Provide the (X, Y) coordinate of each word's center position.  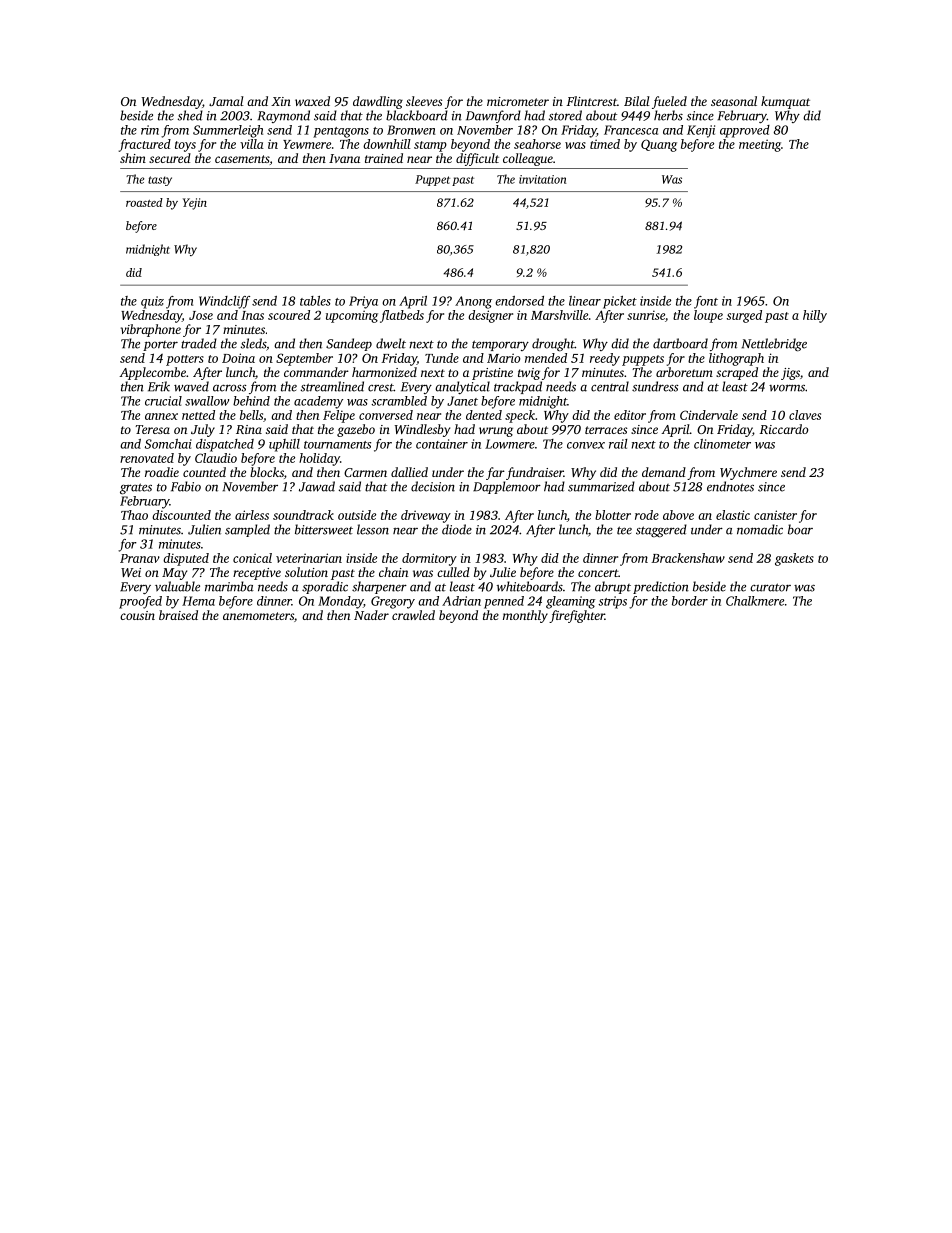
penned (504, 602)
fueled (669, 102)
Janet (462, 401)
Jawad (317, 486)
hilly (815, 316)
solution (306, 572)
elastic (733, 515)
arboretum (684, 372)
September (304, 359)
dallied (409, 472)
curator (770, 587)
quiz (152, 302)
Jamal (226, 101)
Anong (473, 302)
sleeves (424, 101)
